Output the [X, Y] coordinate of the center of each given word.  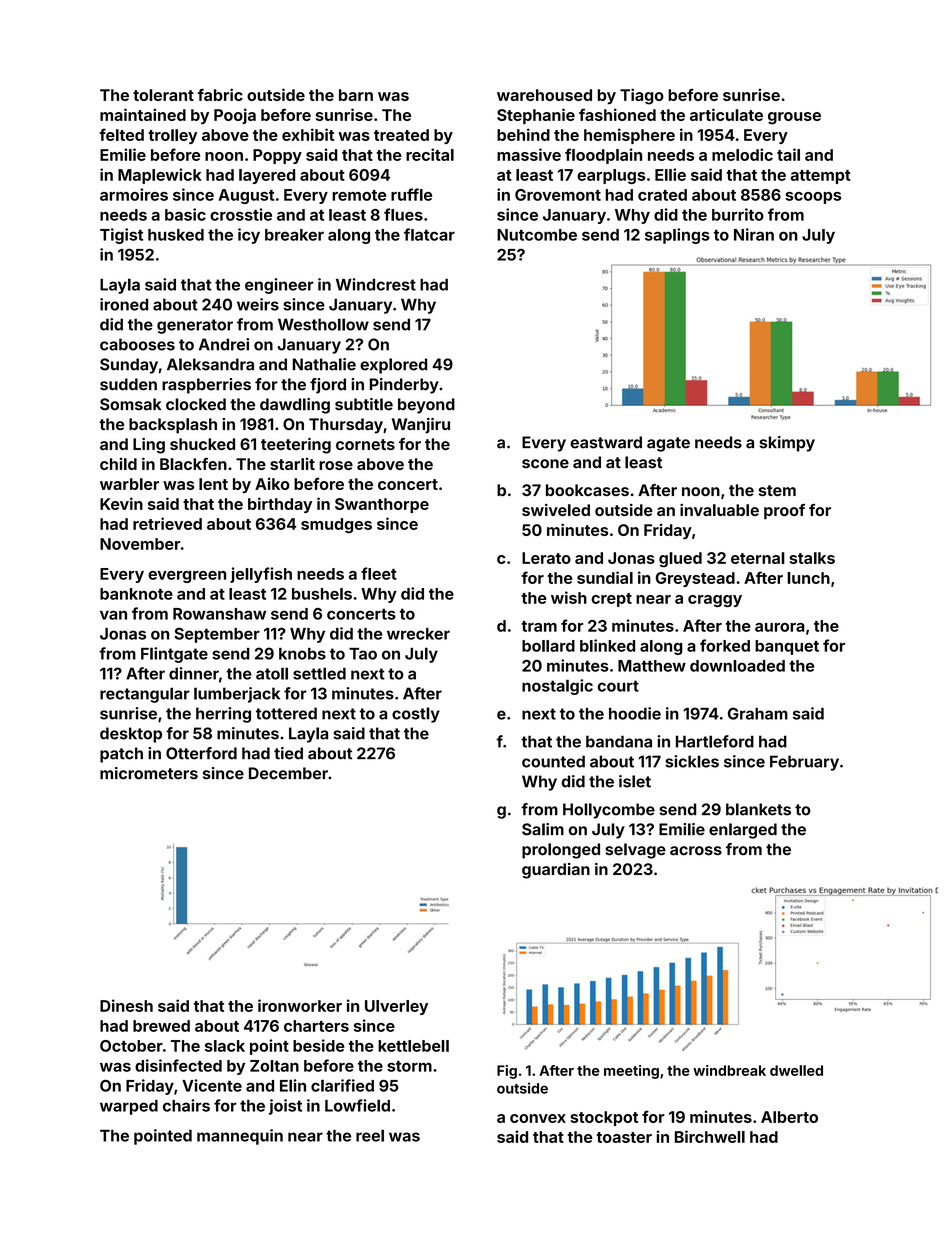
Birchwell [710, 1136]
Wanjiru [421, 426]
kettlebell [413, 1046]
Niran [754, 234]
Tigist [121, 236]
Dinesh [126, 1005]
